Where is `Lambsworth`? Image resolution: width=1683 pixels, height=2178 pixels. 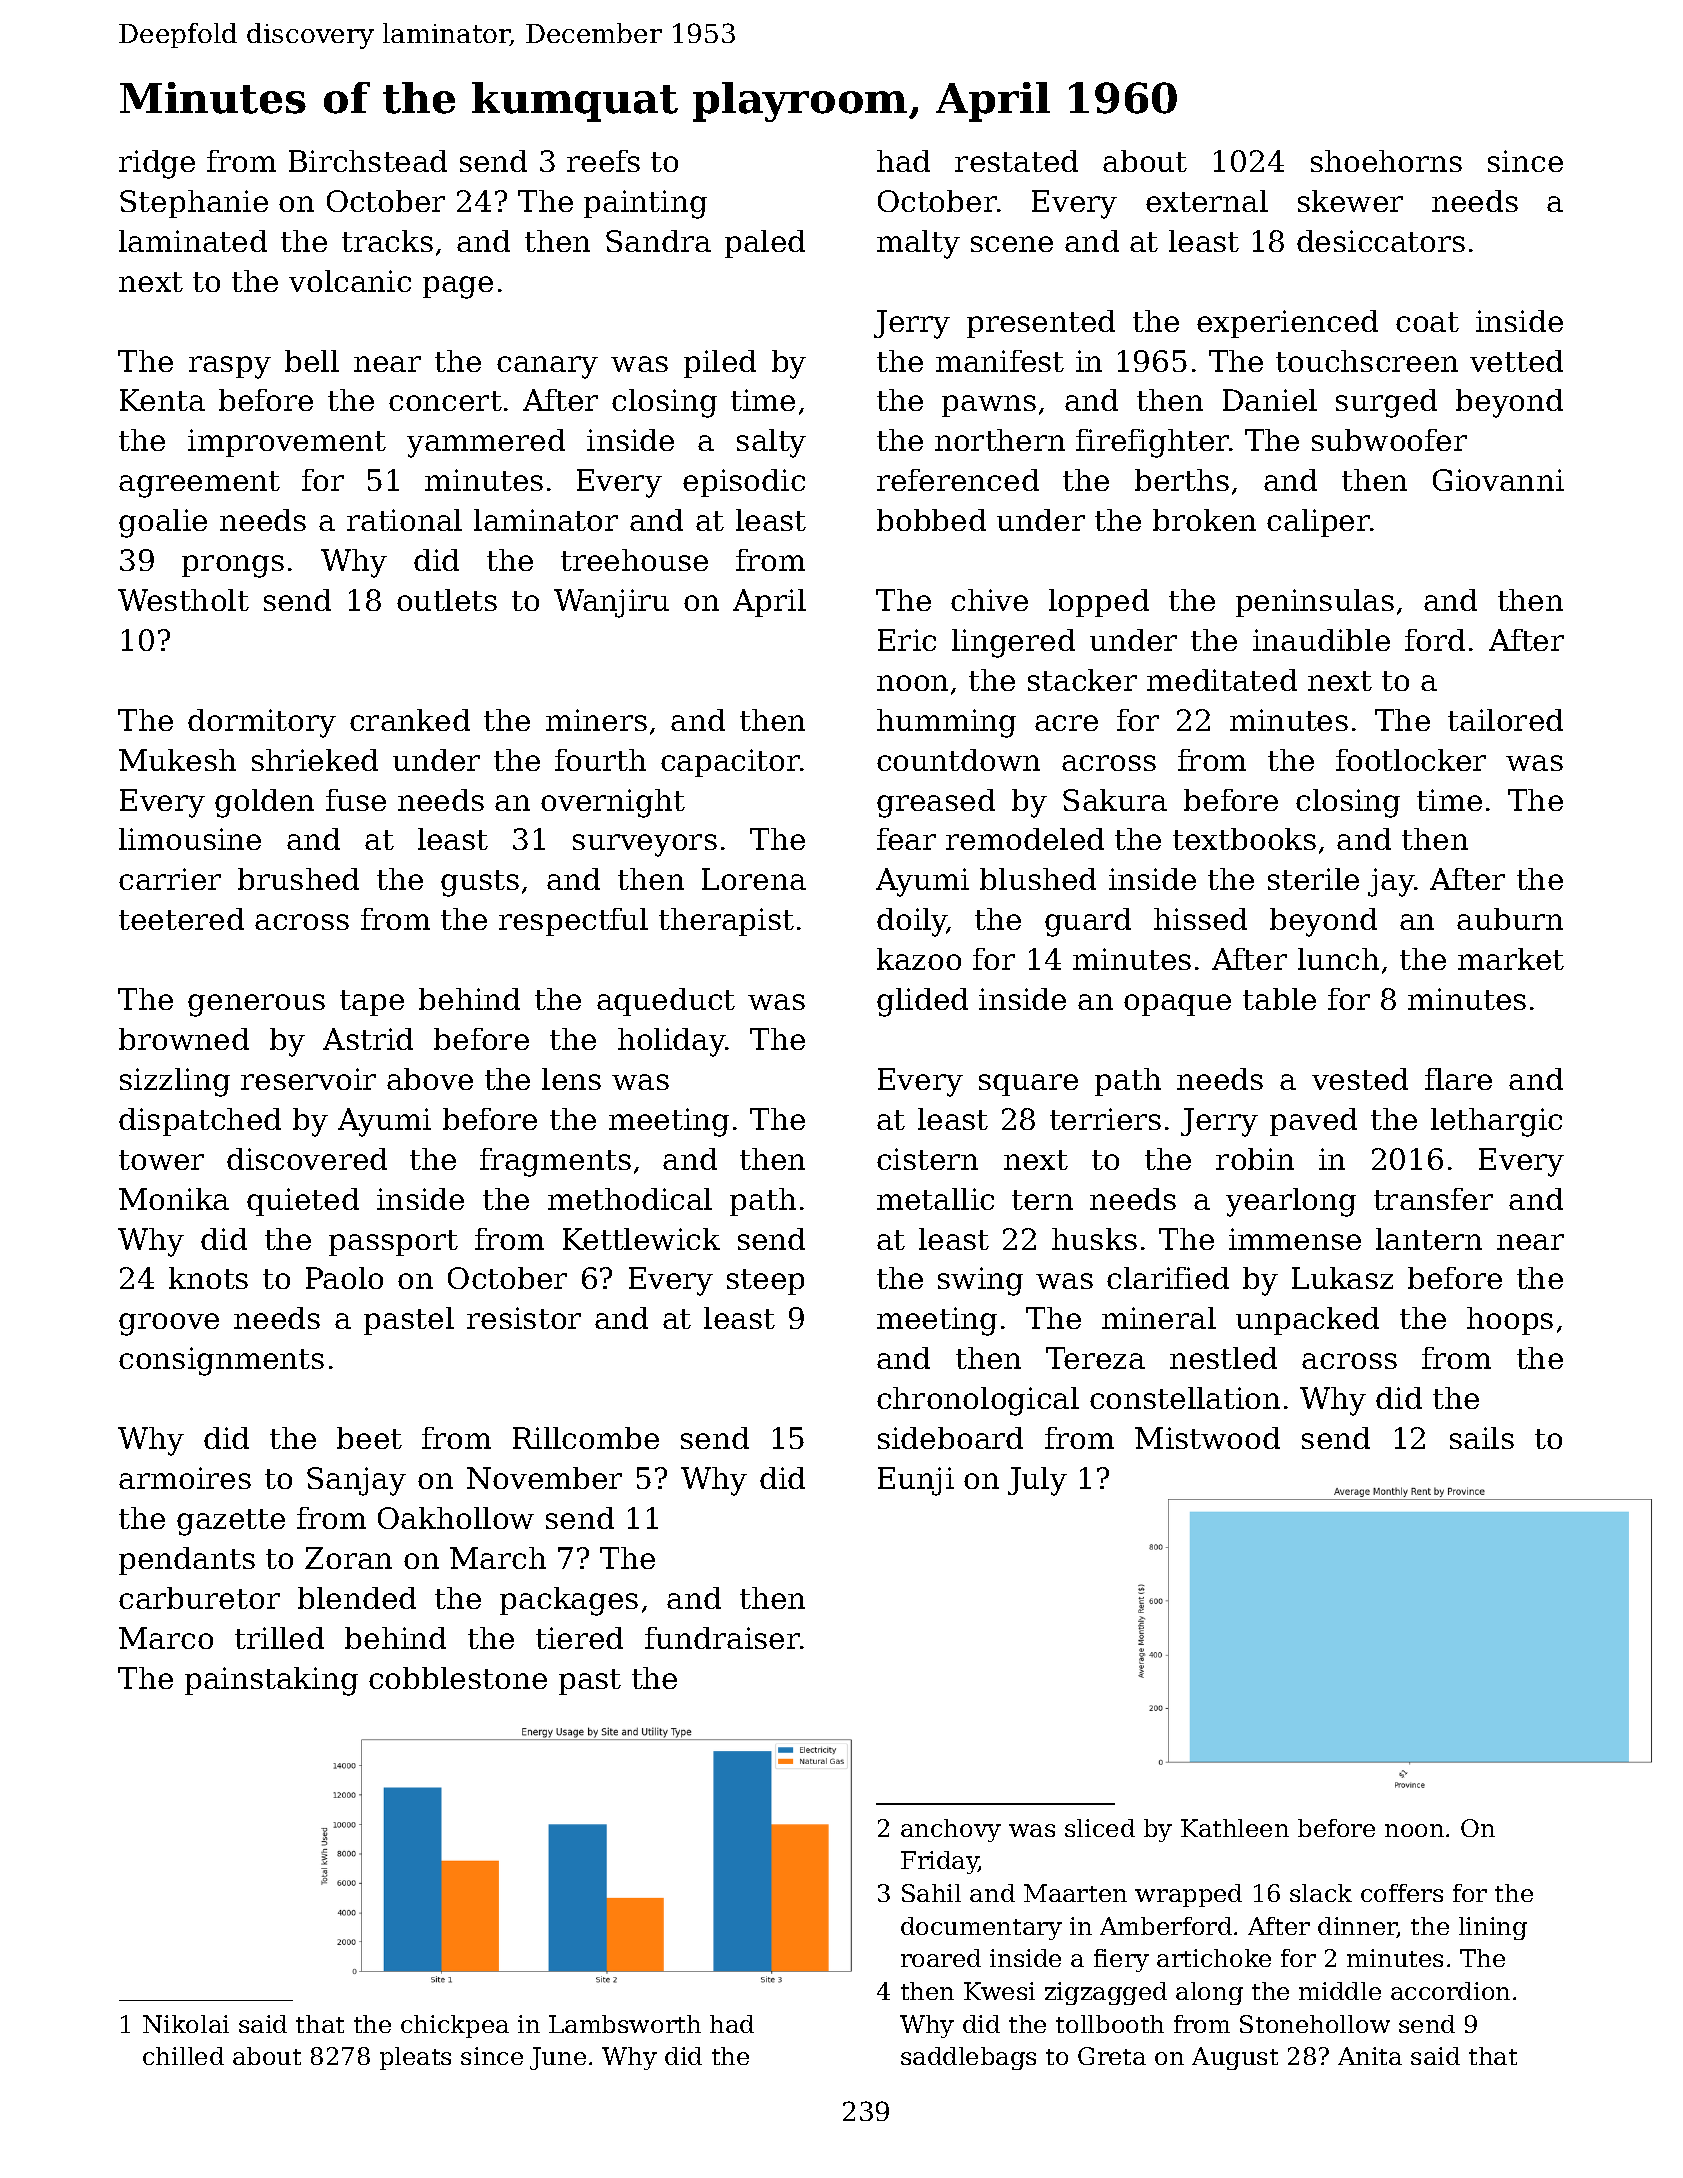
Lambsworth is located at coordinates (625, 2024).
